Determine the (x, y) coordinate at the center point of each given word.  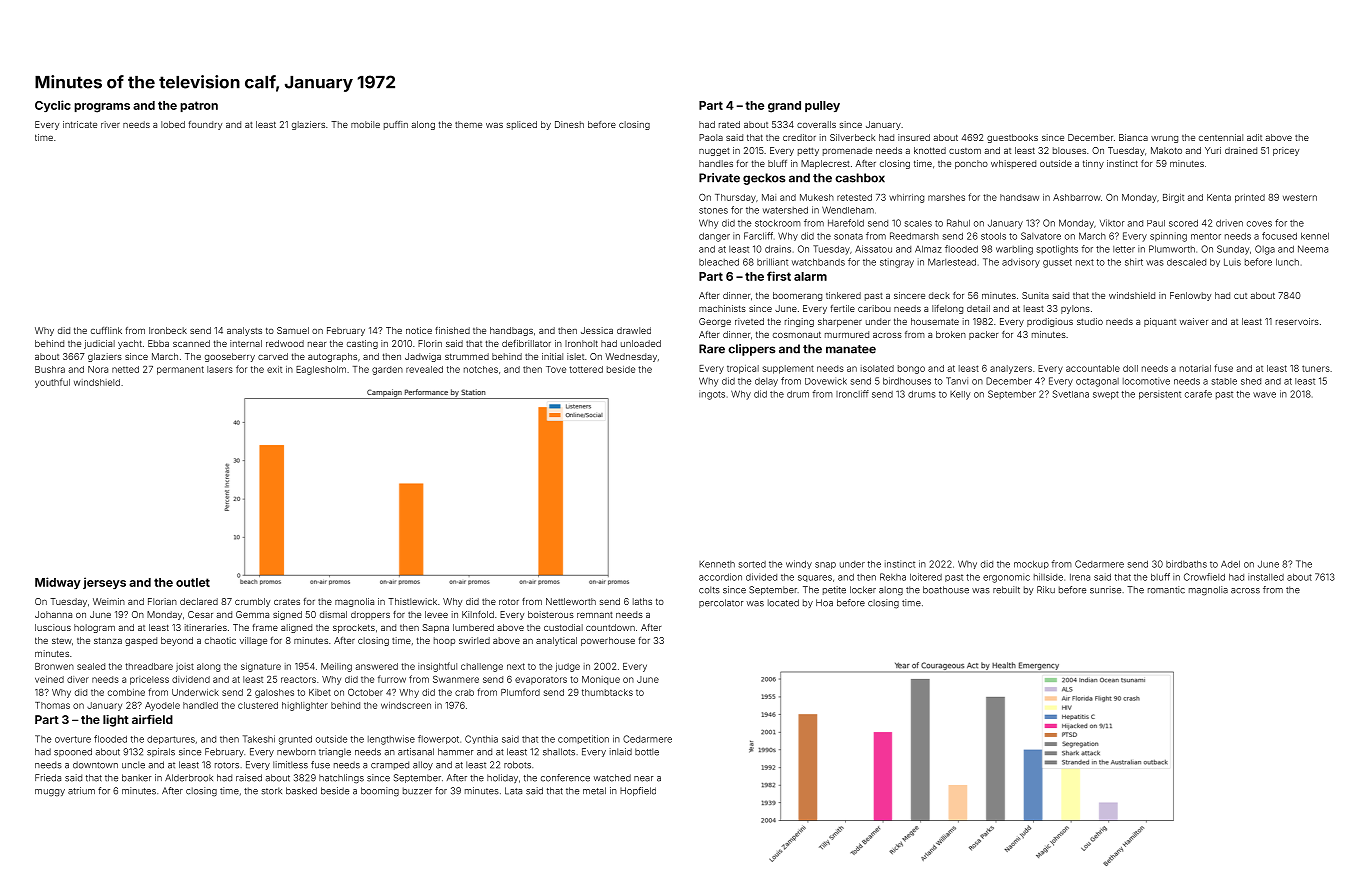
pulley (822, 106)
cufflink (106, 330)
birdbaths (1186, 564)
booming (380, 792)
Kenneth (717, 564)
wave (1264, 395)
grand (784, 107)
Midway (58, 583)
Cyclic (53, 106)
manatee (851, 349)
